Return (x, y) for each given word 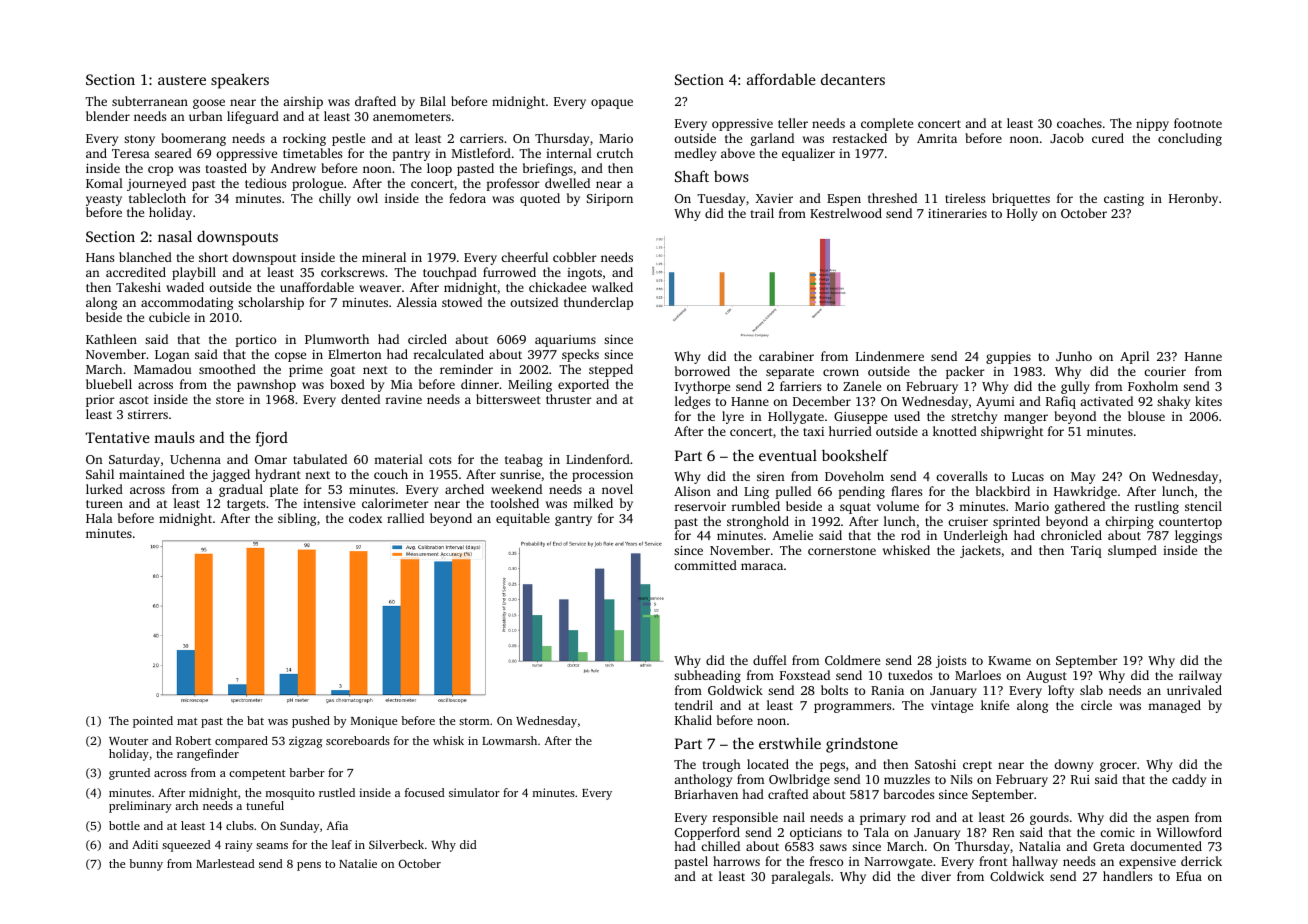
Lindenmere (890, 356)
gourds (1049, 818)
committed (705, 565)
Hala (99, 518)
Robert (193, 740)
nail (794, 817)
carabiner (786, 356)
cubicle (169, 317)
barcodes (908, 794)
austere (182, 80)
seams (272, 846)
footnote (1198, 123)
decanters (853, 79)
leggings (1198, 536)
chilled (720, 846)
